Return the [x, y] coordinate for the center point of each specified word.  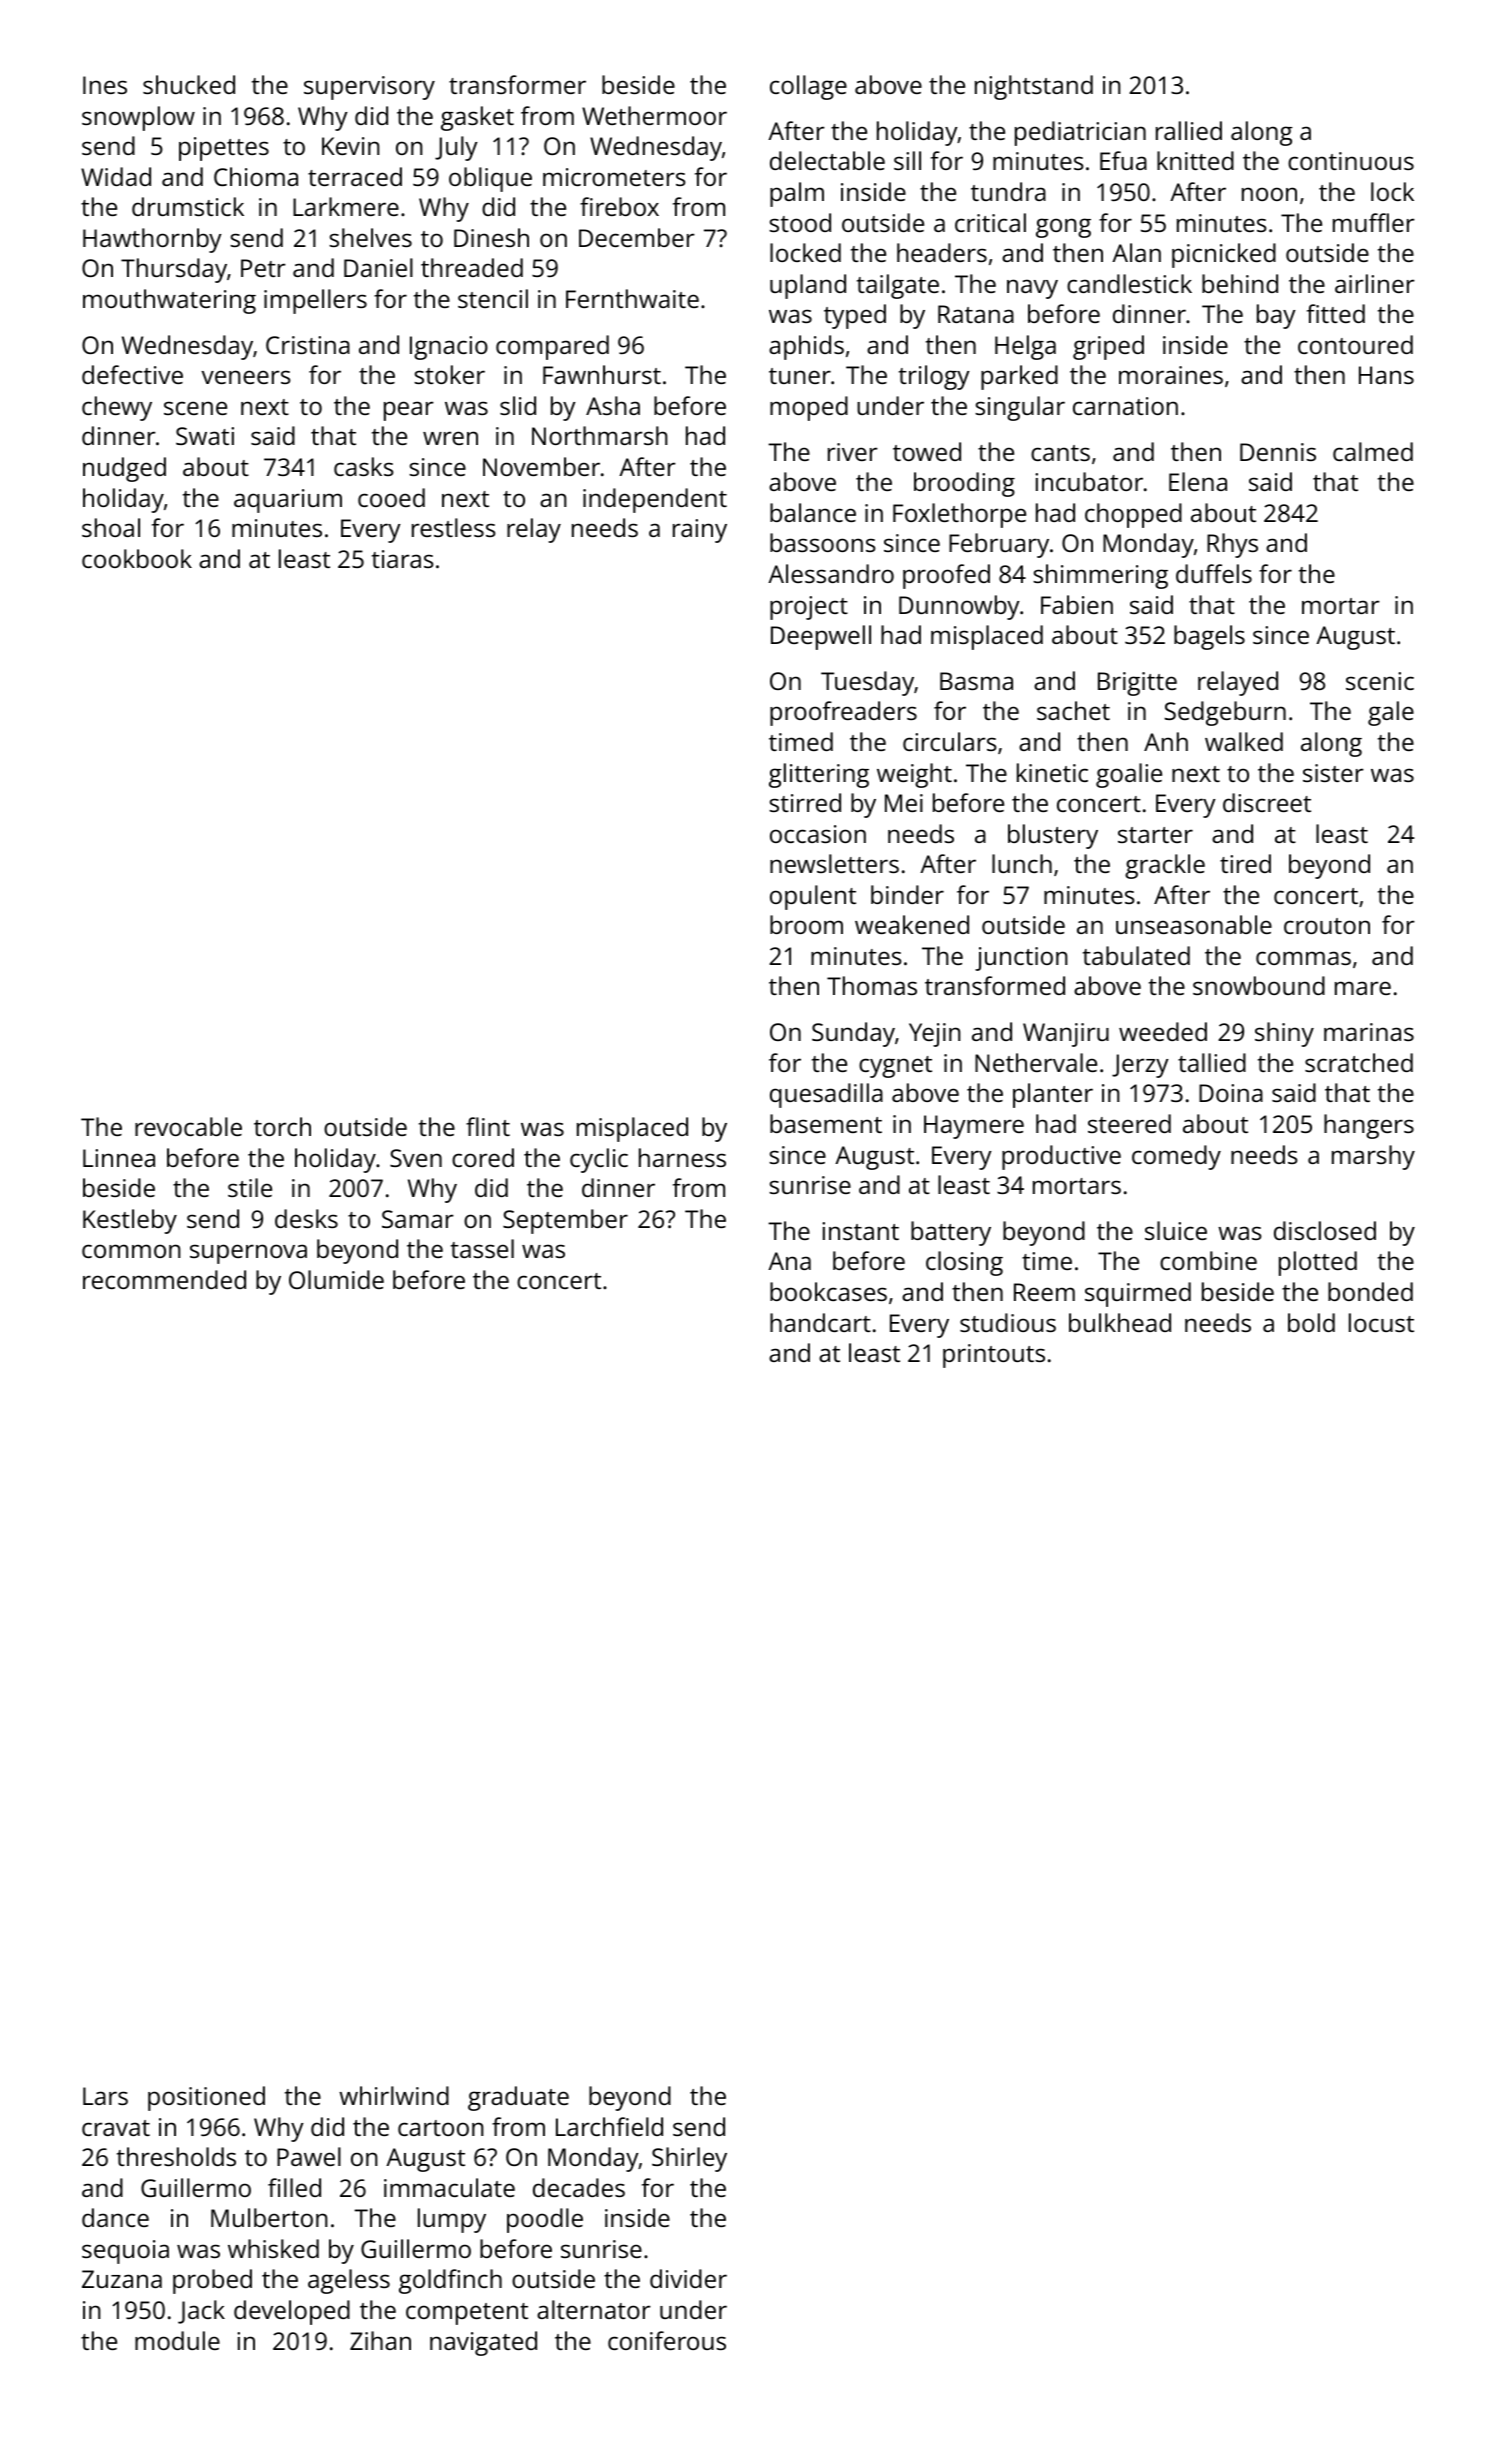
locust [1381, 1322]
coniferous [667, 2340]
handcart [820, 1322]
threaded [472, 267]
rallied [1189, 130]
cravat [116, 2128]
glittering [819, 775]
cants [1060, 453]
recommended [164, 1279]
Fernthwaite [632, 298]
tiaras [403, 559]
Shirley [689, 2159]
